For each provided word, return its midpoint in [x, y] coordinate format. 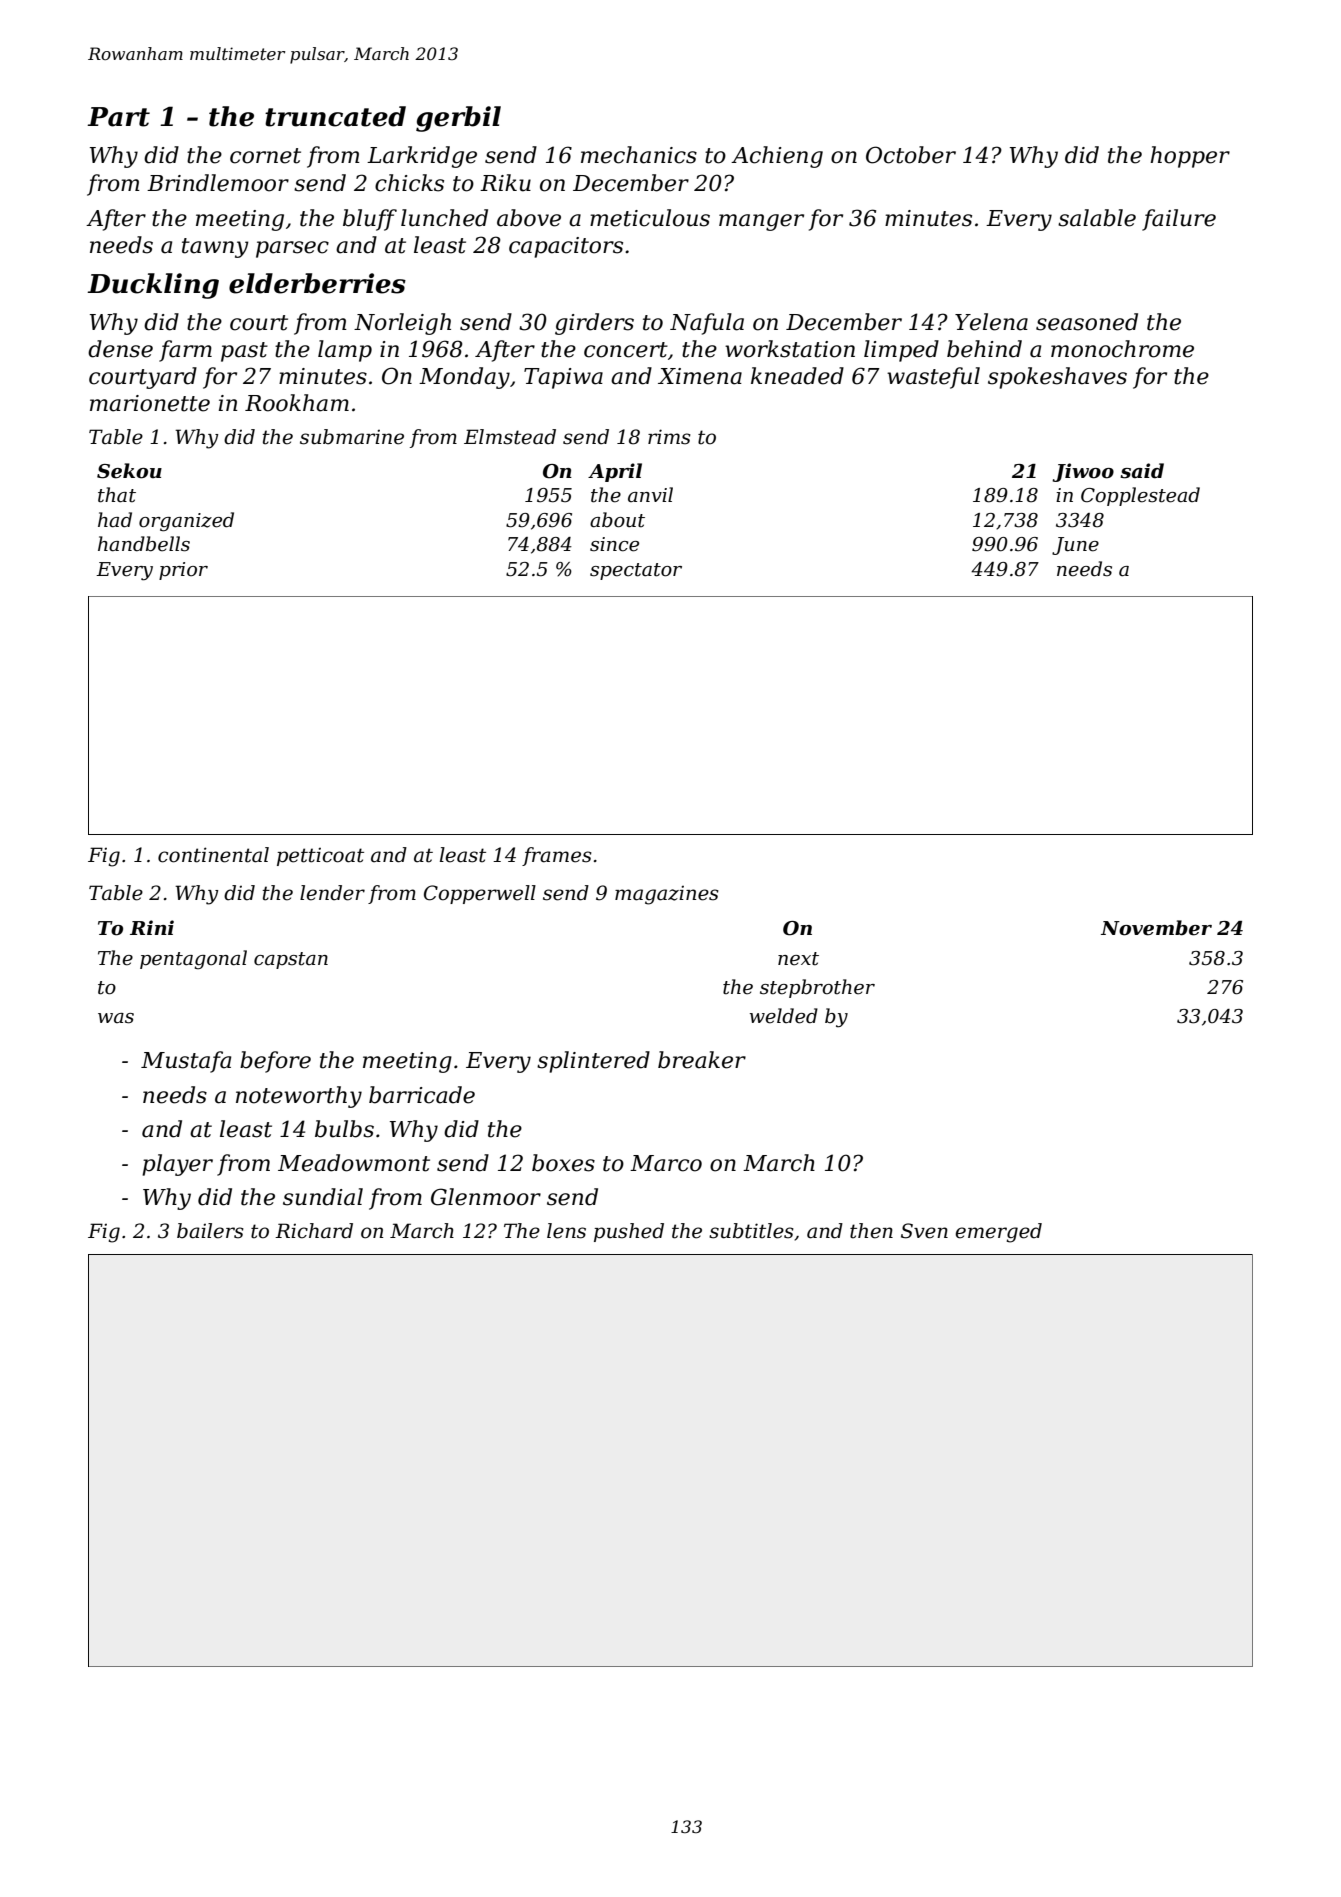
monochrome [1122, 349]
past [244, 352]
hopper [1190, 157]
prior [183, 571]
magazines [667, 895]
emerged [998, 1233]
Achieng [777, 157]
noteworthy [299, 1097]
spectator [636, 571]
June [1075, 546]
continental [213, 855]
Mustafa [186, 1062]
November [1156, 928]
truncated [335, 116]
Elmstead [510, 437]
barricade [422, 1095]
